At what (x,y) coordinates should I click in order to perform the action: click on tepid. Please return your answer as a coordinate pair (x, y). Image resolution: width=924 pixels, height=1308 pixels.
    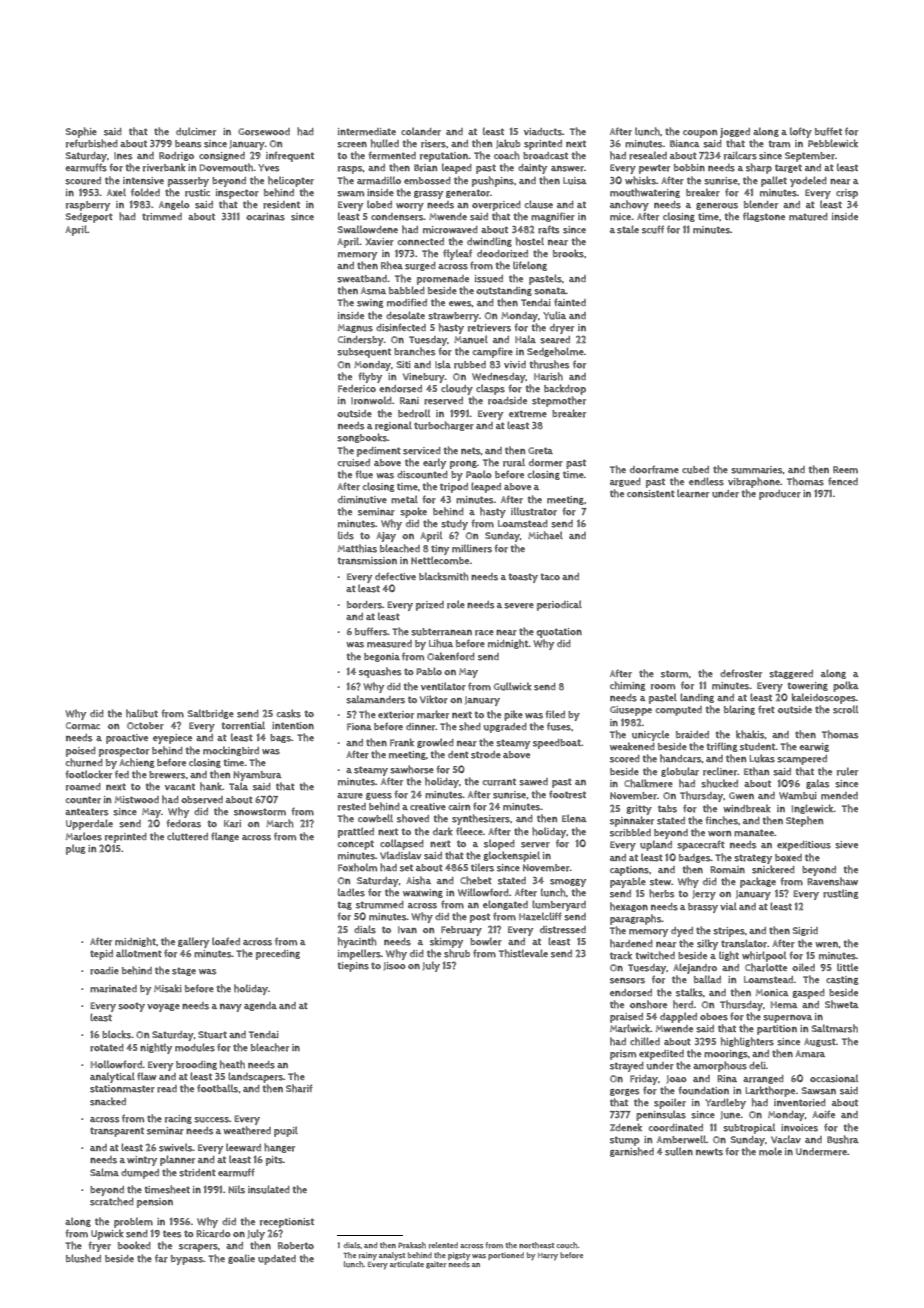
    Looking at the image, I should click on (101, 955).
